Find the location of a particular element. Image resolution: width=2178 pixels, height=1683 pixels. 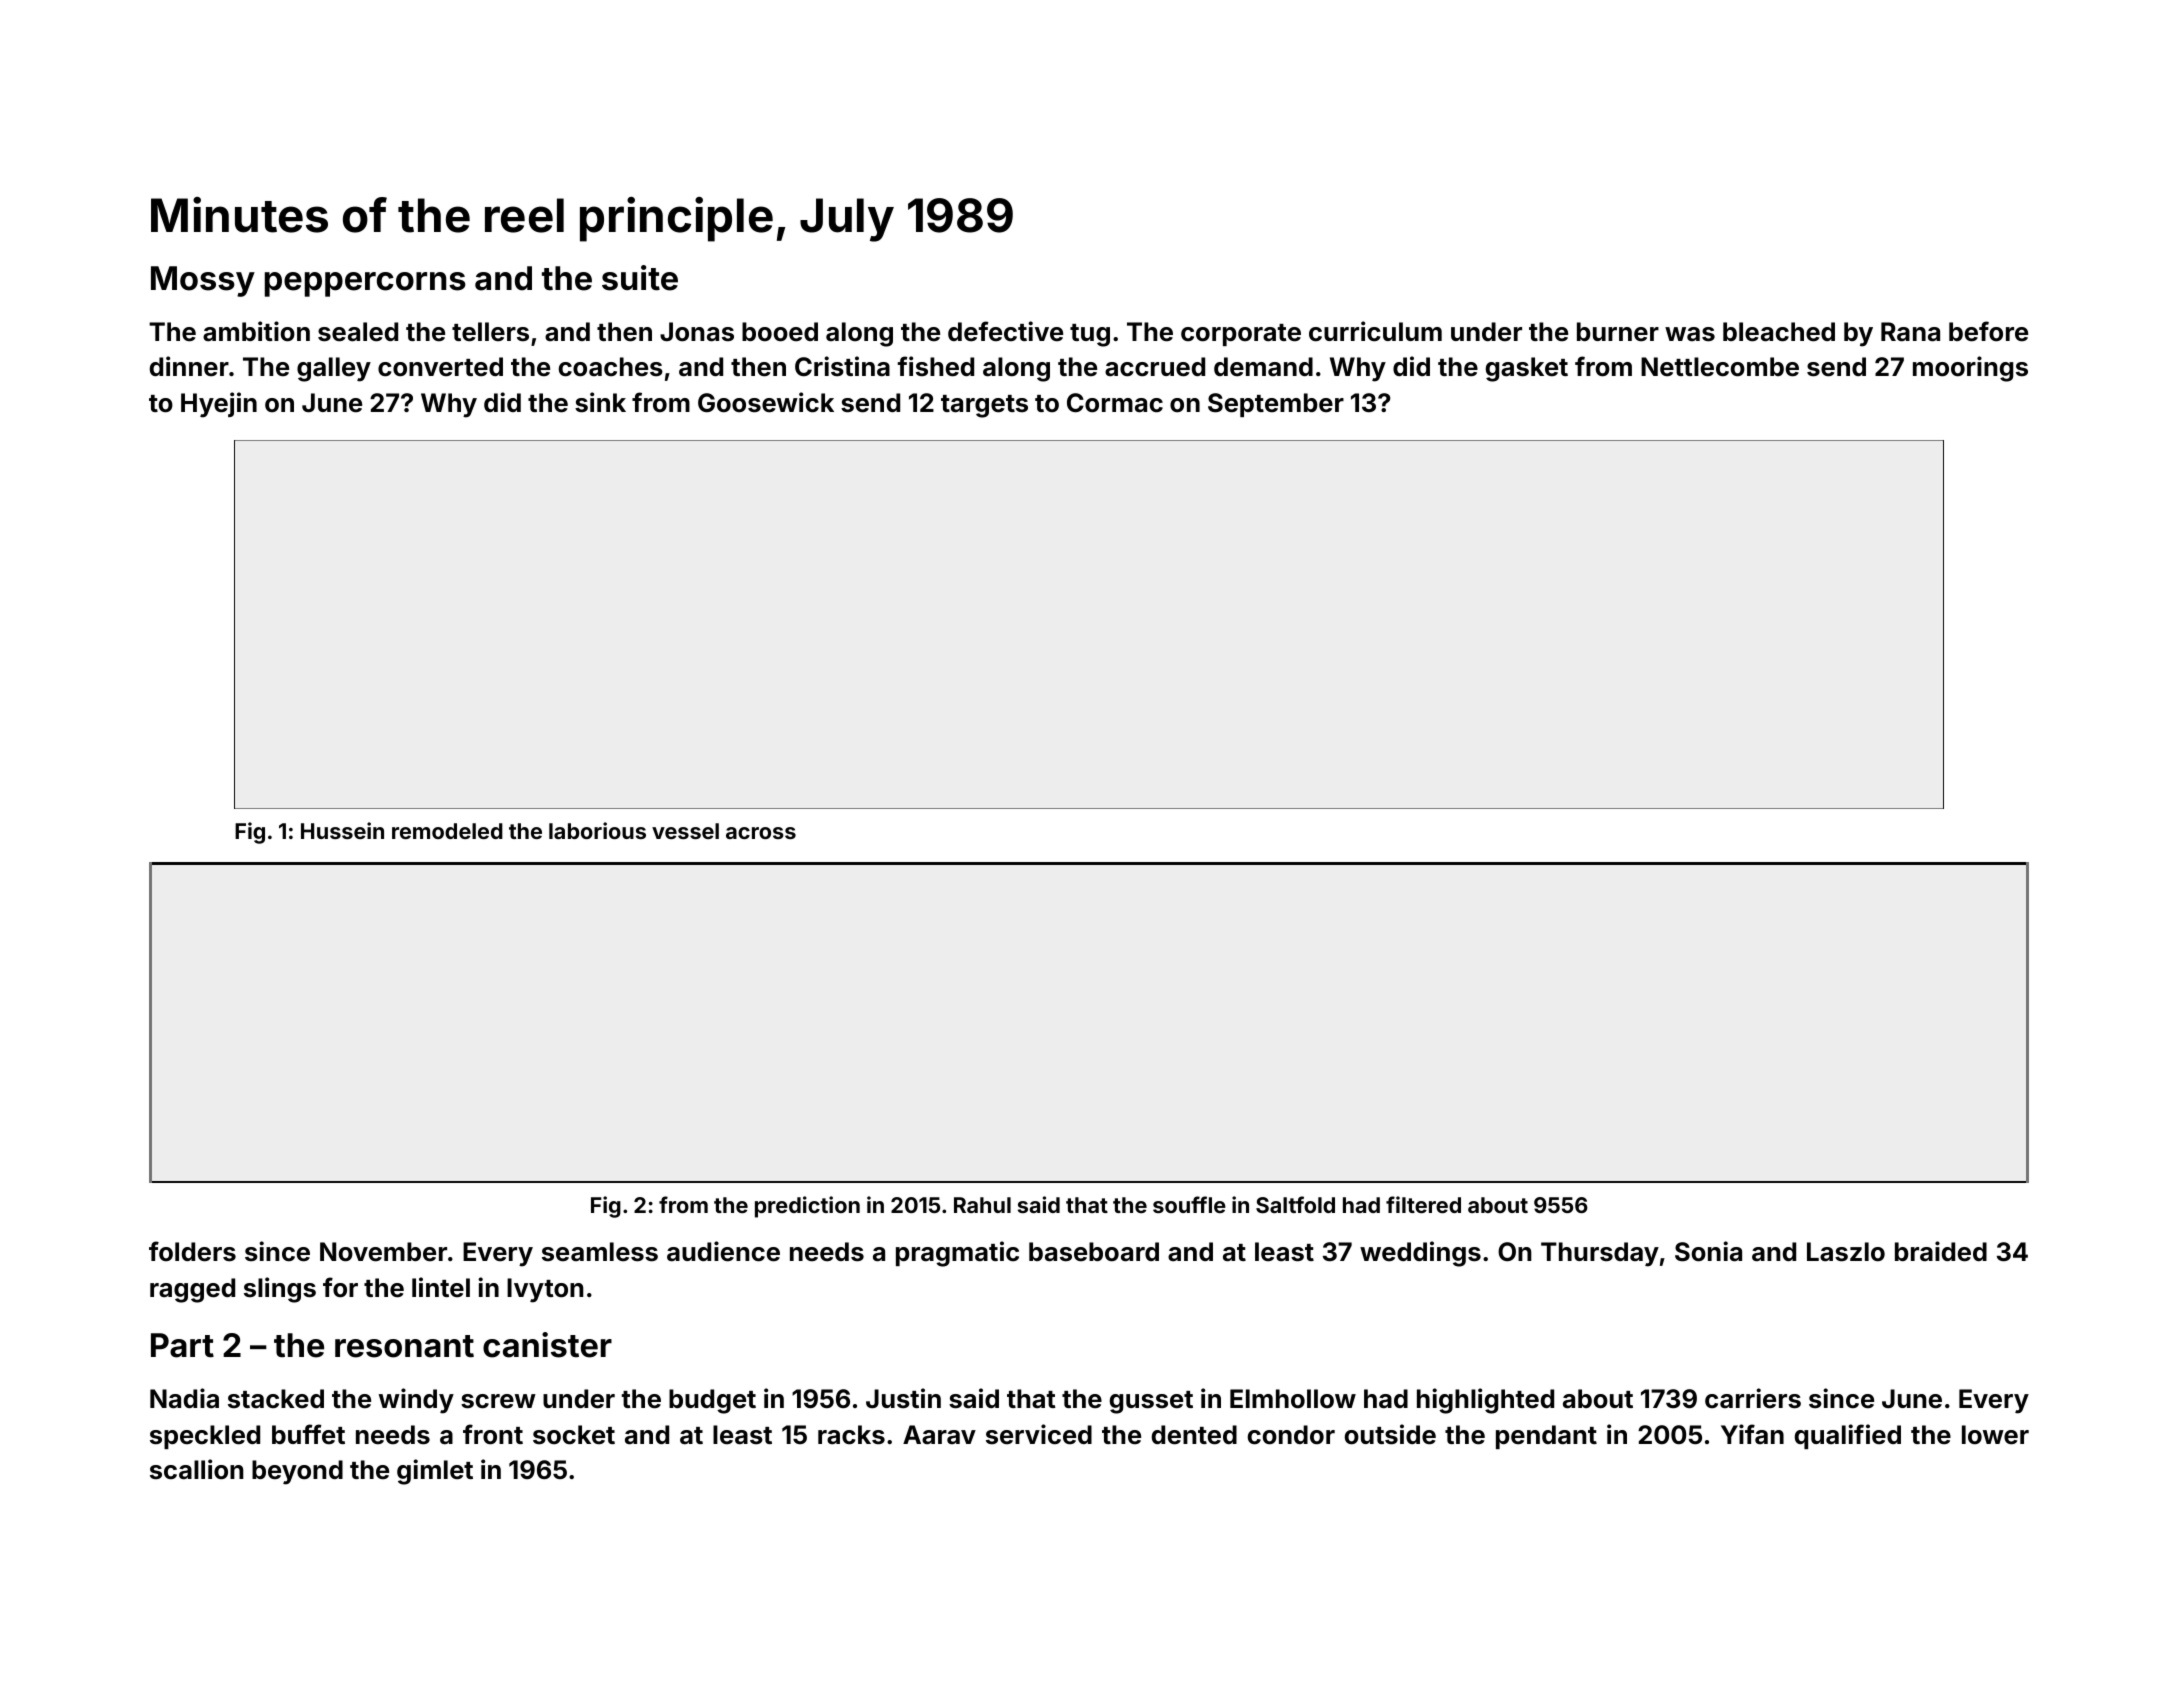

tug is located at coordinates (1090, 335).
